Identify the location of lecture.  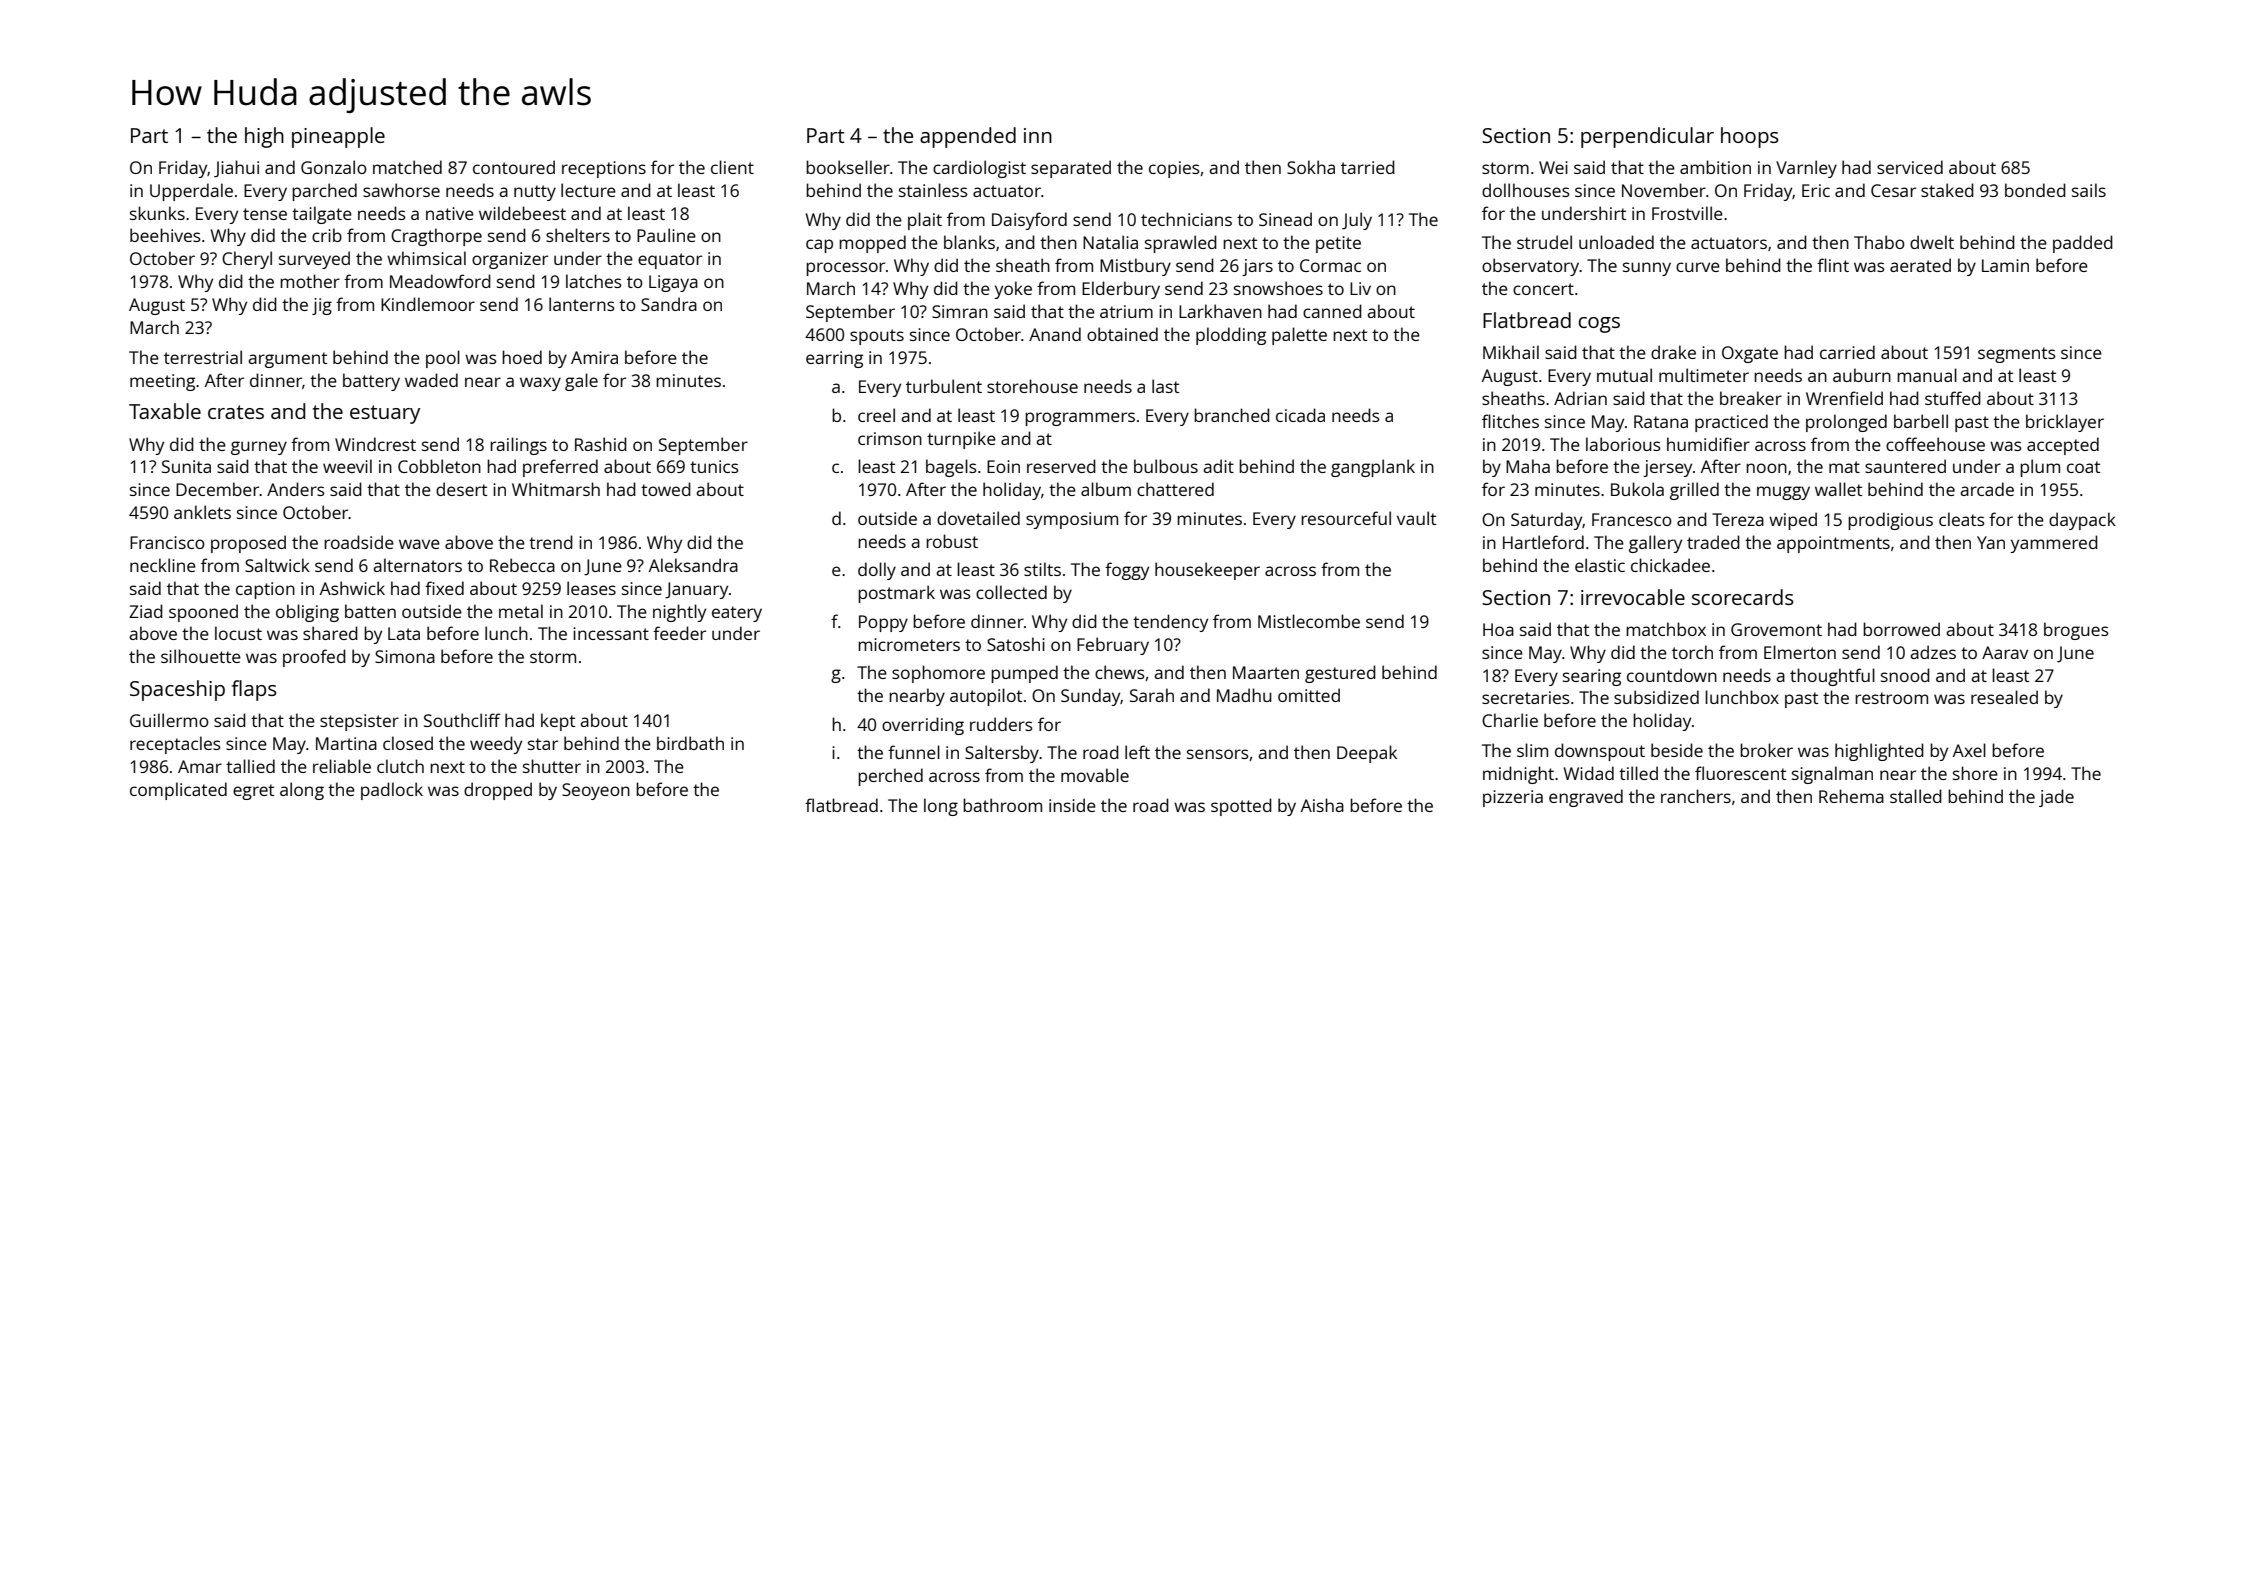
(588, 190).
